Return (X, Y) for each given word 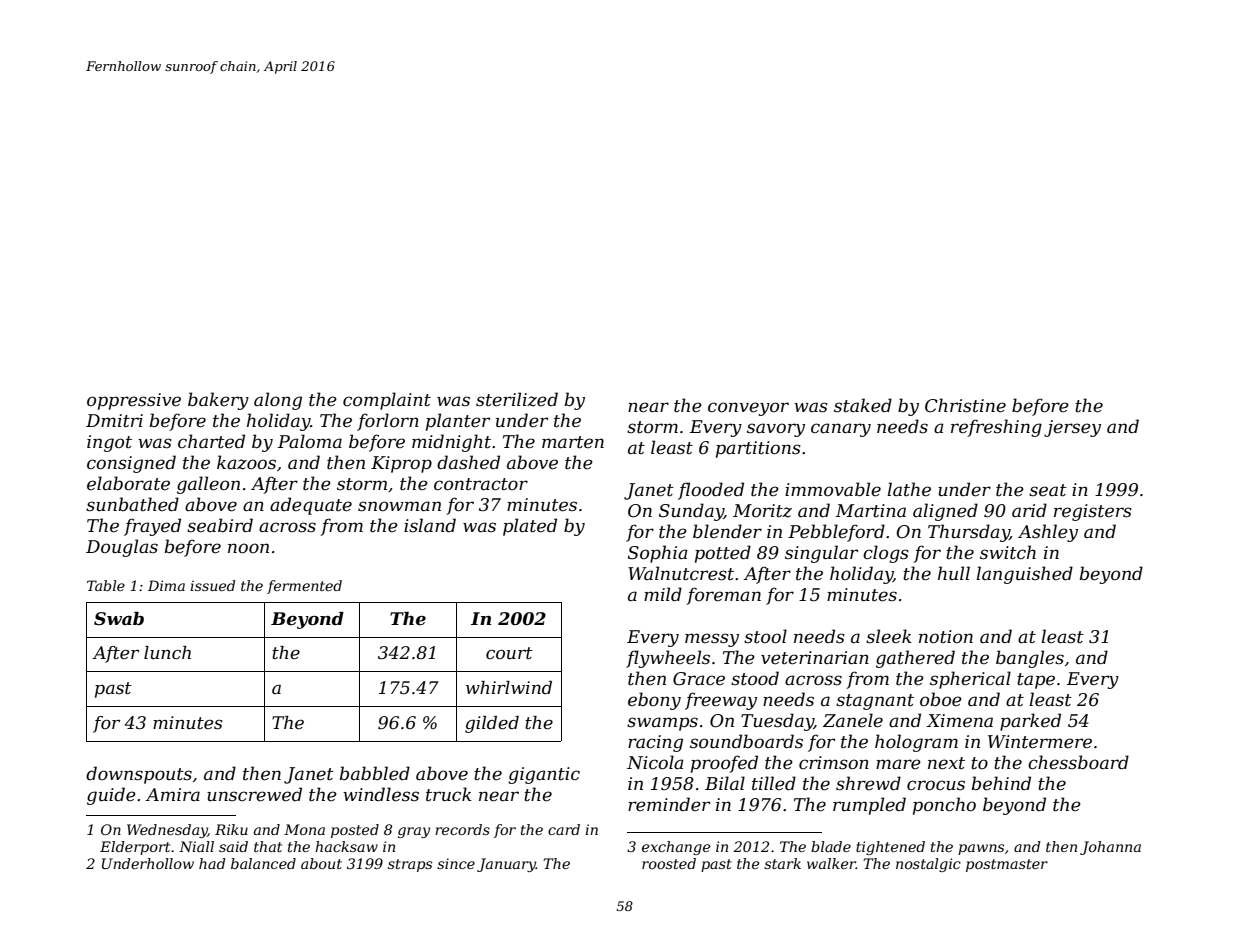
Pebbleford (836, 533)
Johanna (1110, 848)
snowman (399, 506)
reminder (669, 804)
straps (410, 865)
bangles (1030, 659)
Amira (172, 794)
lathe (909, 489)
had (212, 863)
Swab (119, 619)
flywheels (668, 659)
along (278, 401)
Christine (965, 405)
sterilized (517, 399)
